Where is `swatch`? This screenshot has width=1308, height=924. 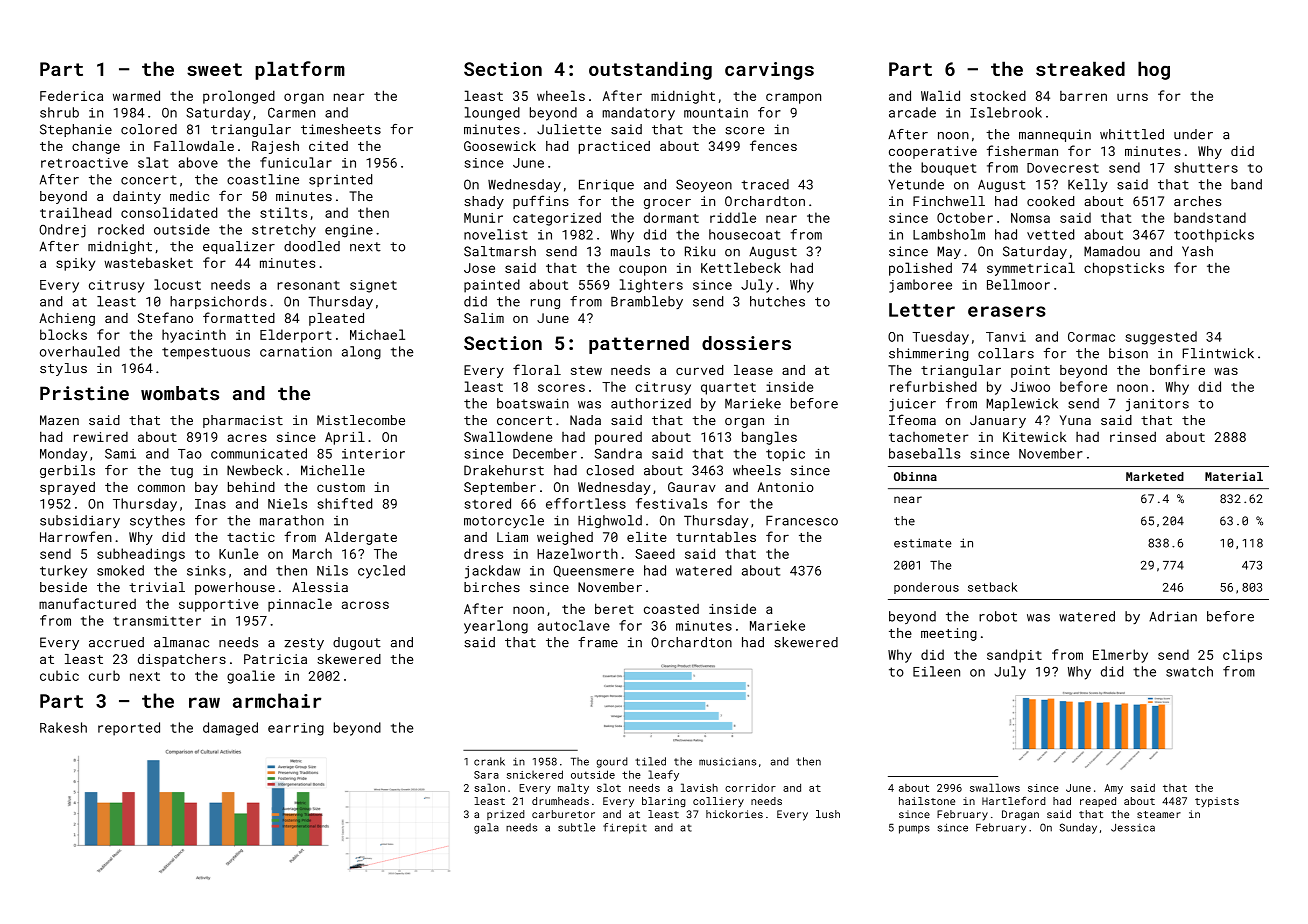
swatch is located at coordinates (1189, 671).
